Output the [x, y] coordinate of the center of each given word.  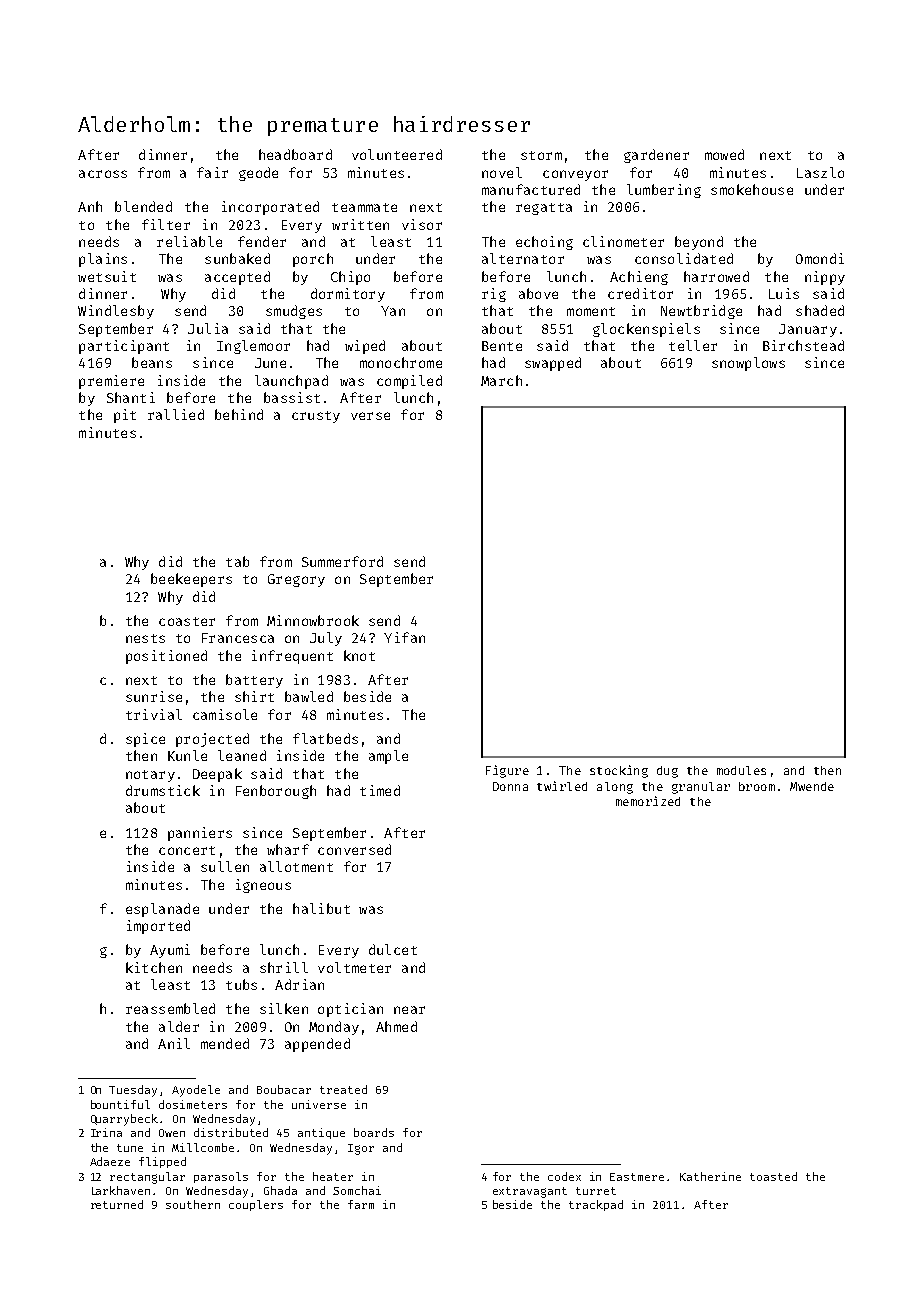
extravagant [530, 1192]
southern [193, 1204]
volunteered [397, 154]
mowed [724, 154]
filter [166, 224]
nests [145, 638]
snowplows [748, 364]
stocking [619, 771]
